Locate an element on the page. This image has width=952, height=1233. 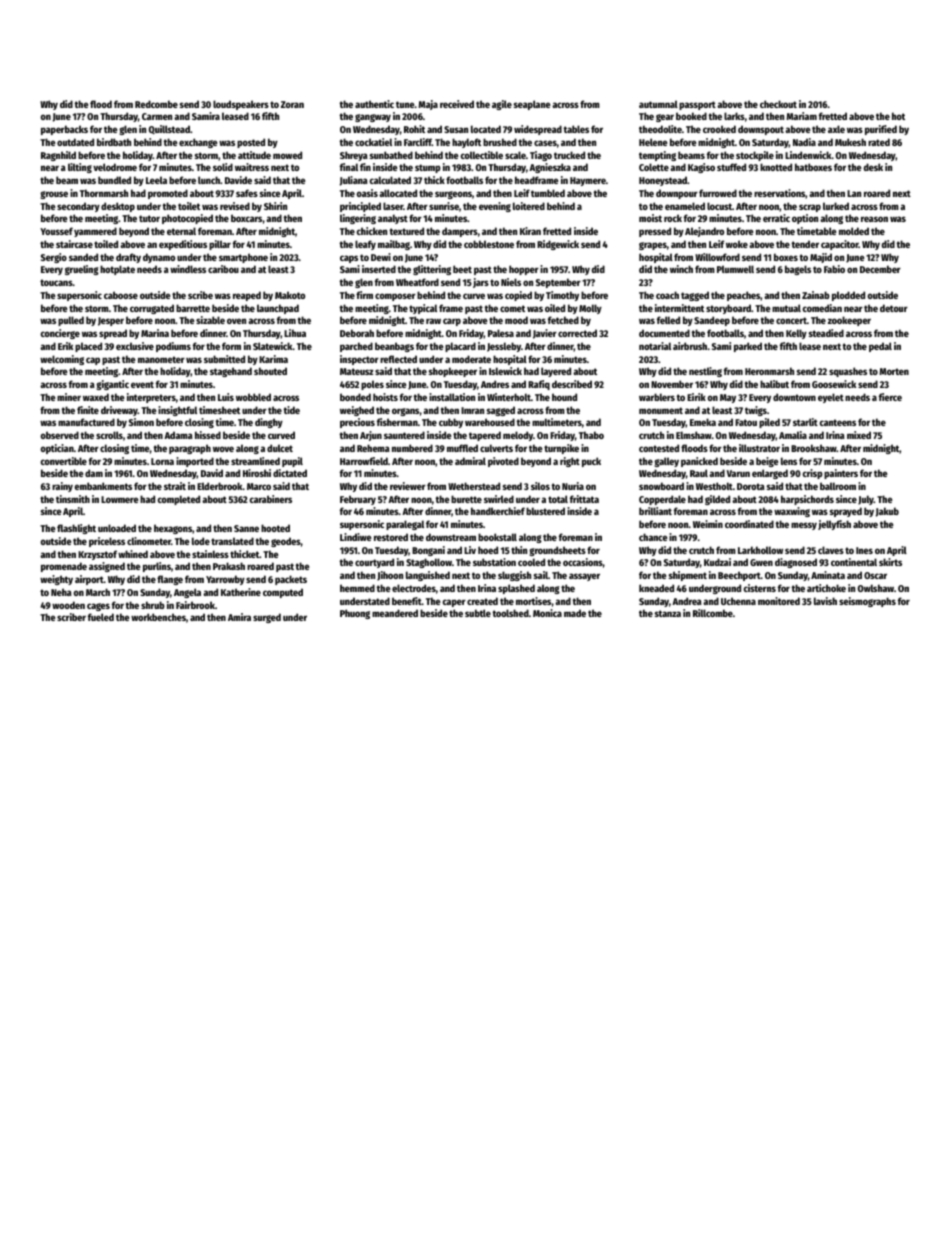
eyelet is located at coordinates (831, 398).
